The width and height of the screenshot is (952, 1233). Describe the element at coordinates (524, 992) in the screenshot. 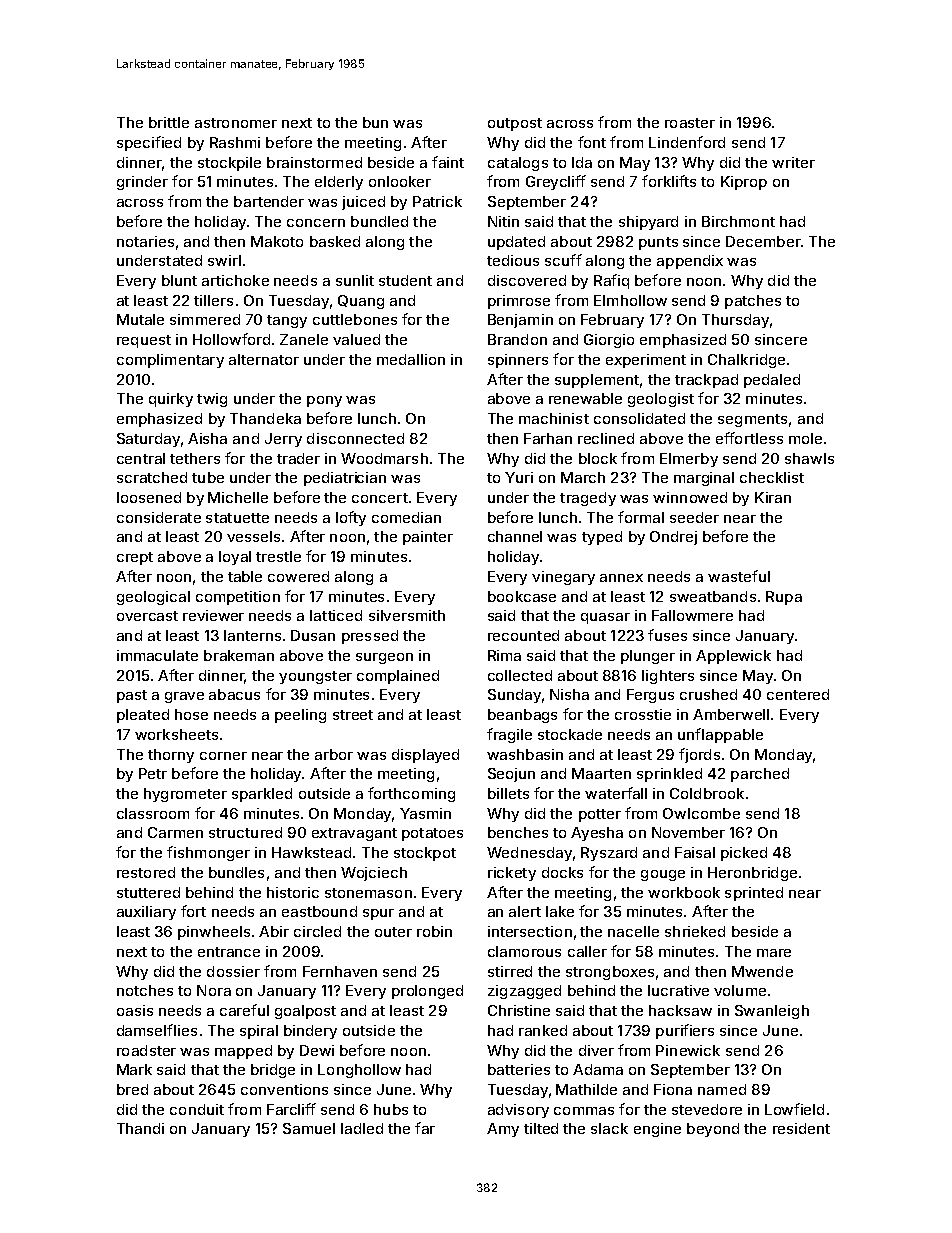

I see `zigzagged` at that location.
